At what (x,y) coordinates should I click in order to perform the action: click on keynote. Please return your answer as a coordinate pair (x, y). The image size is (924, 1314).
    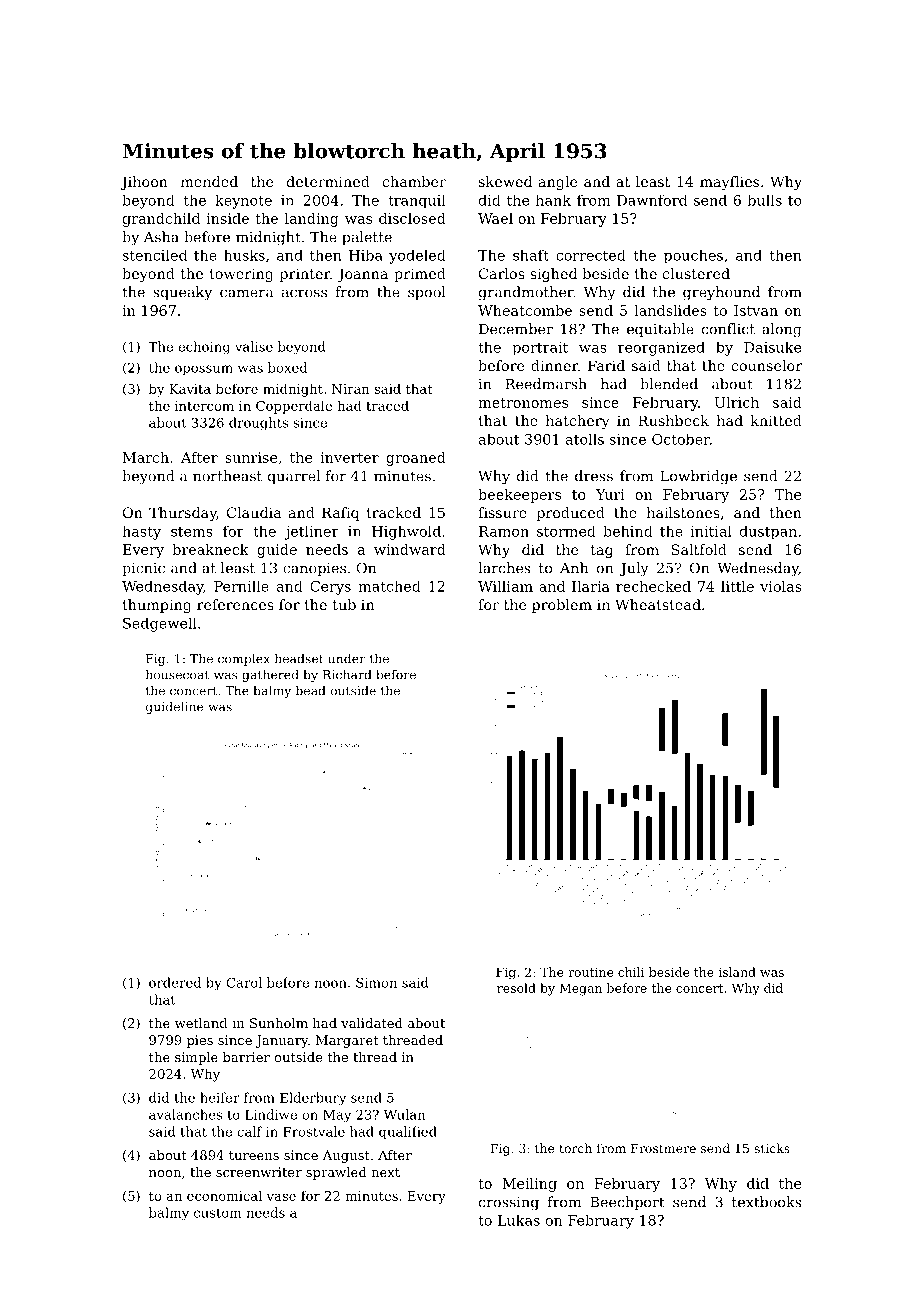
    Looking at the image, I should click on (243, 201).
